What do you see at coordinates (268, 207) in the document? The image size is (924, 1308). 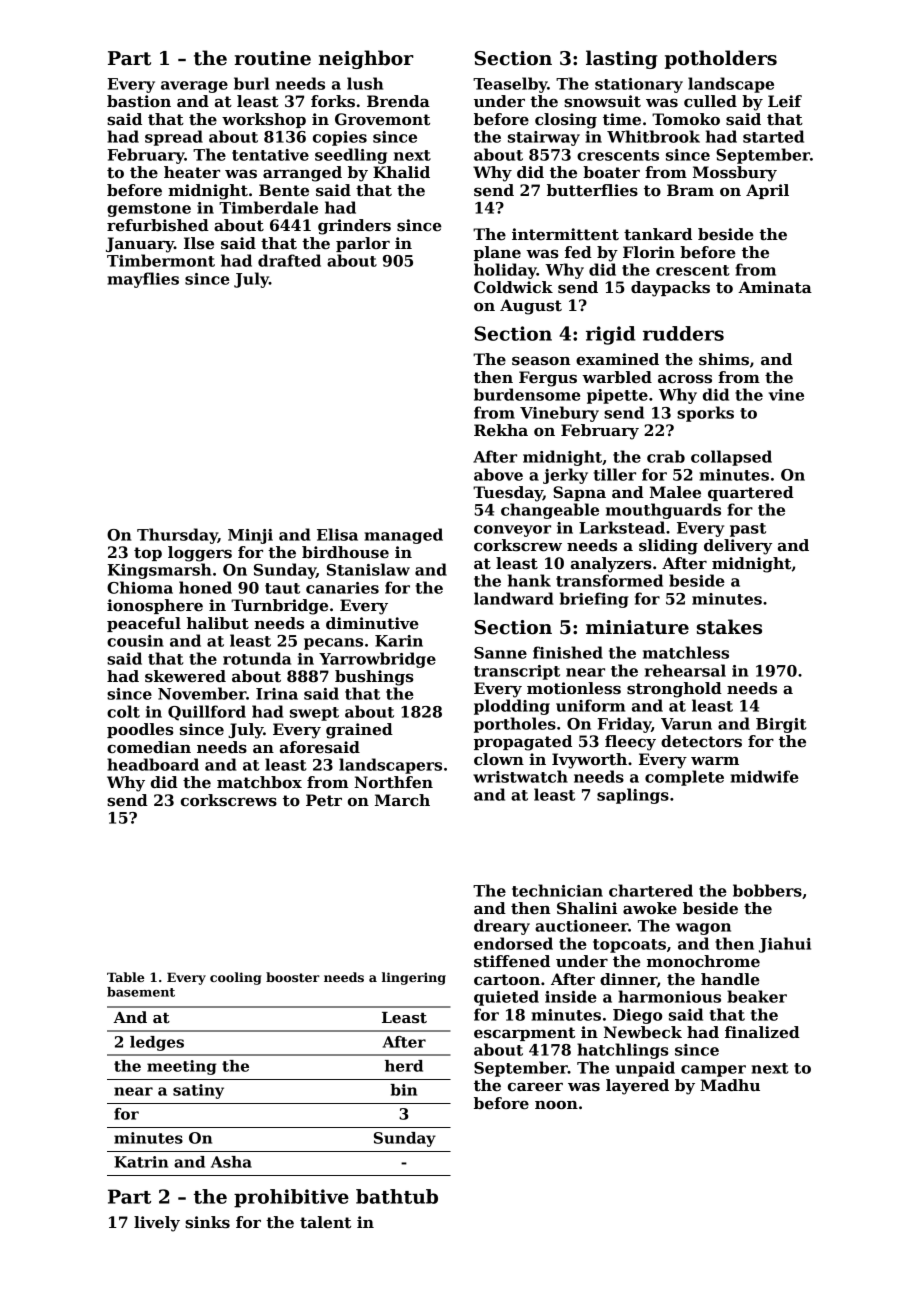 I see `Timberdale` at bounding box center [268, 207].
